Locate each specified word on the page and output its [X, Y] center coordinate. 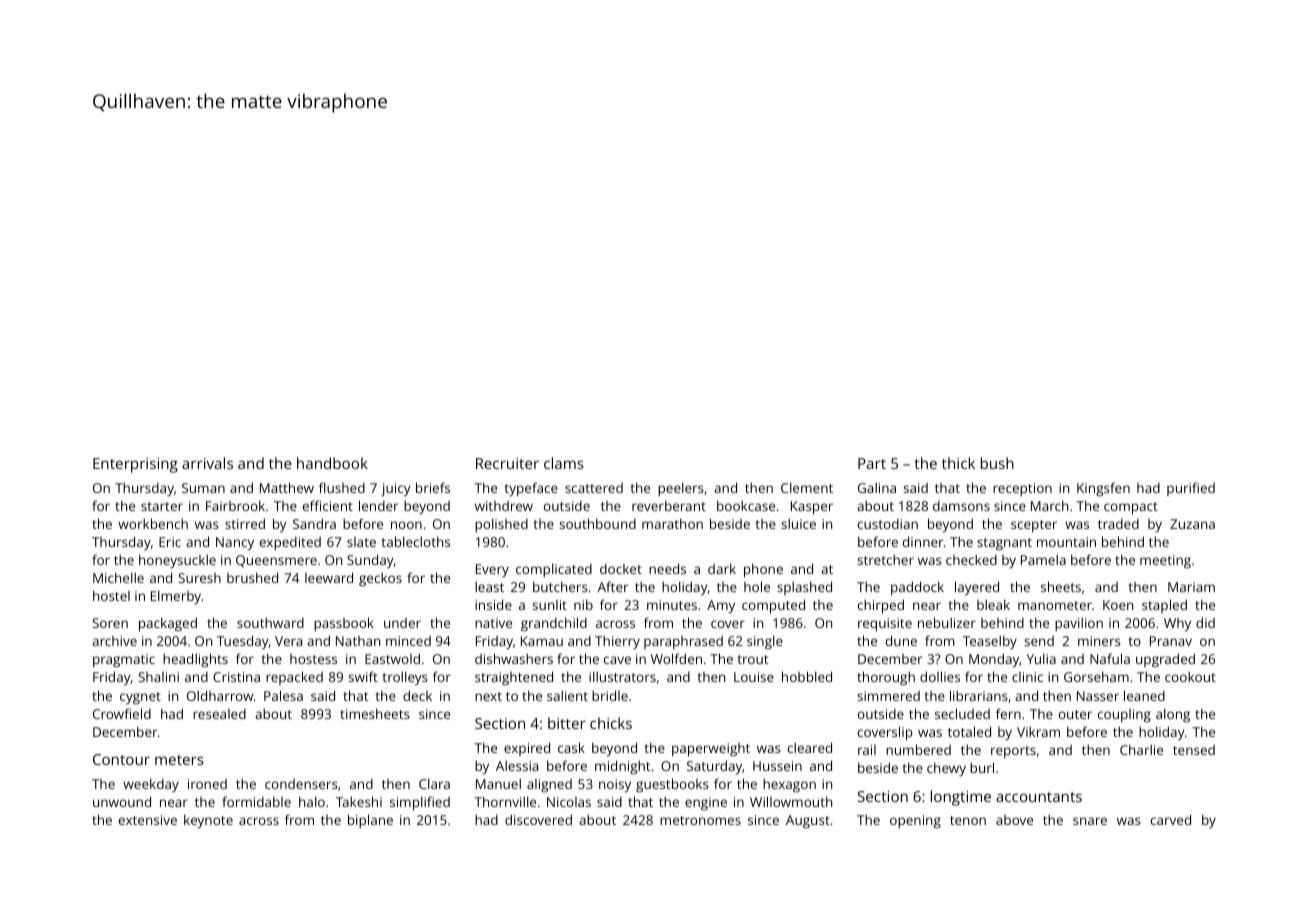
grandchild [554, 624]
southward [270, 622]
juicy [396, 490]
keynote [208, 821]
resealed [219, 714]
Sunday [370, 561]
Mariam [1191, 587]
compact [1131, 508]
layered [977, 588]
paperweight [711, 750]
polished [501, 525]
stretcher [885, 559]
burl [982, 767]
